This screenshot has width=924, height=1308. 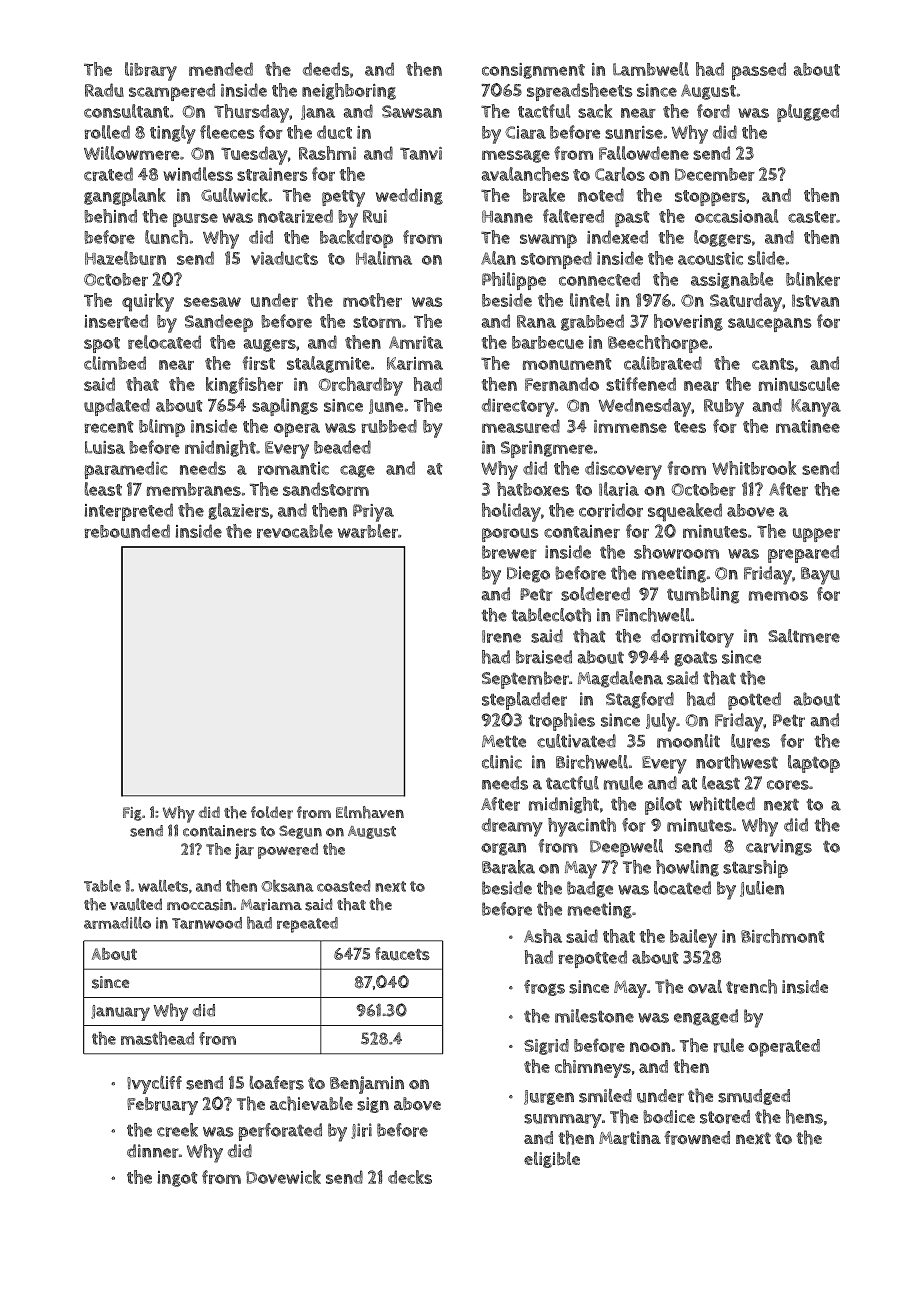 What do you see at coordinates (524, 701) in the screenshot?
I see `stepladder` at bounding box center [524, 701].
